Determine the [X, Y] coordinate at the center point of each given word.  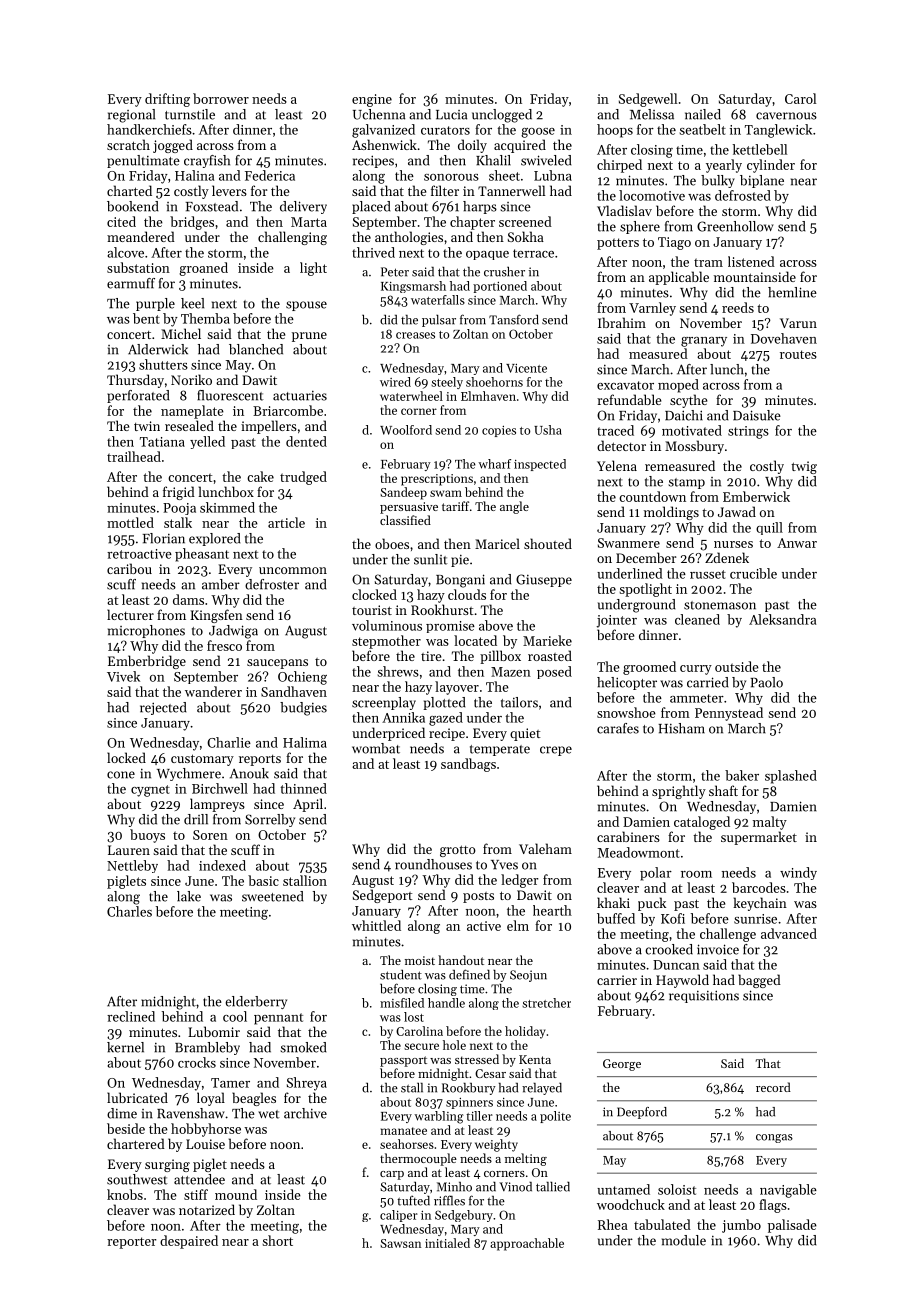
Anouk [249, 773]
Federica [270, 175]
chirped [619, 166]
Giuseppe [544, 580]
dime [122, 1113]
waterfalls [438, 300]
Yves [504, 865]
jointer [616, 621]
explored [214, 539]
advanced [789, 933]
